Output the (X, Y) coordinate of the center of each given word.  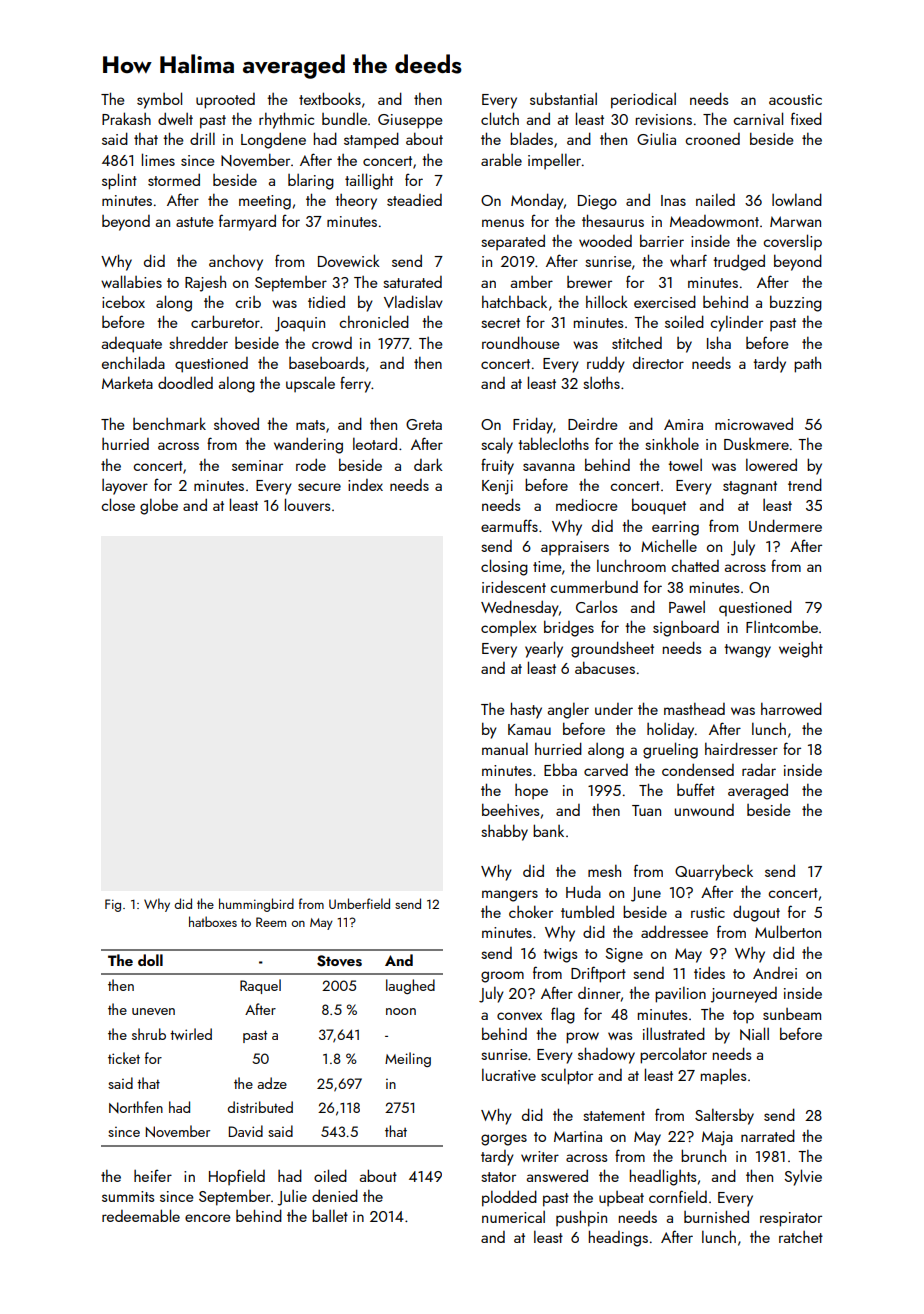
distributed (260, 1107)
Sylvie (803, 1177)
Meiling (408, 1059)
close (118, 504)
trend (805, 484)
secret (500, 323)
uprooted (225, 101)
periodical (643, 100)
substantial (563, 98)
